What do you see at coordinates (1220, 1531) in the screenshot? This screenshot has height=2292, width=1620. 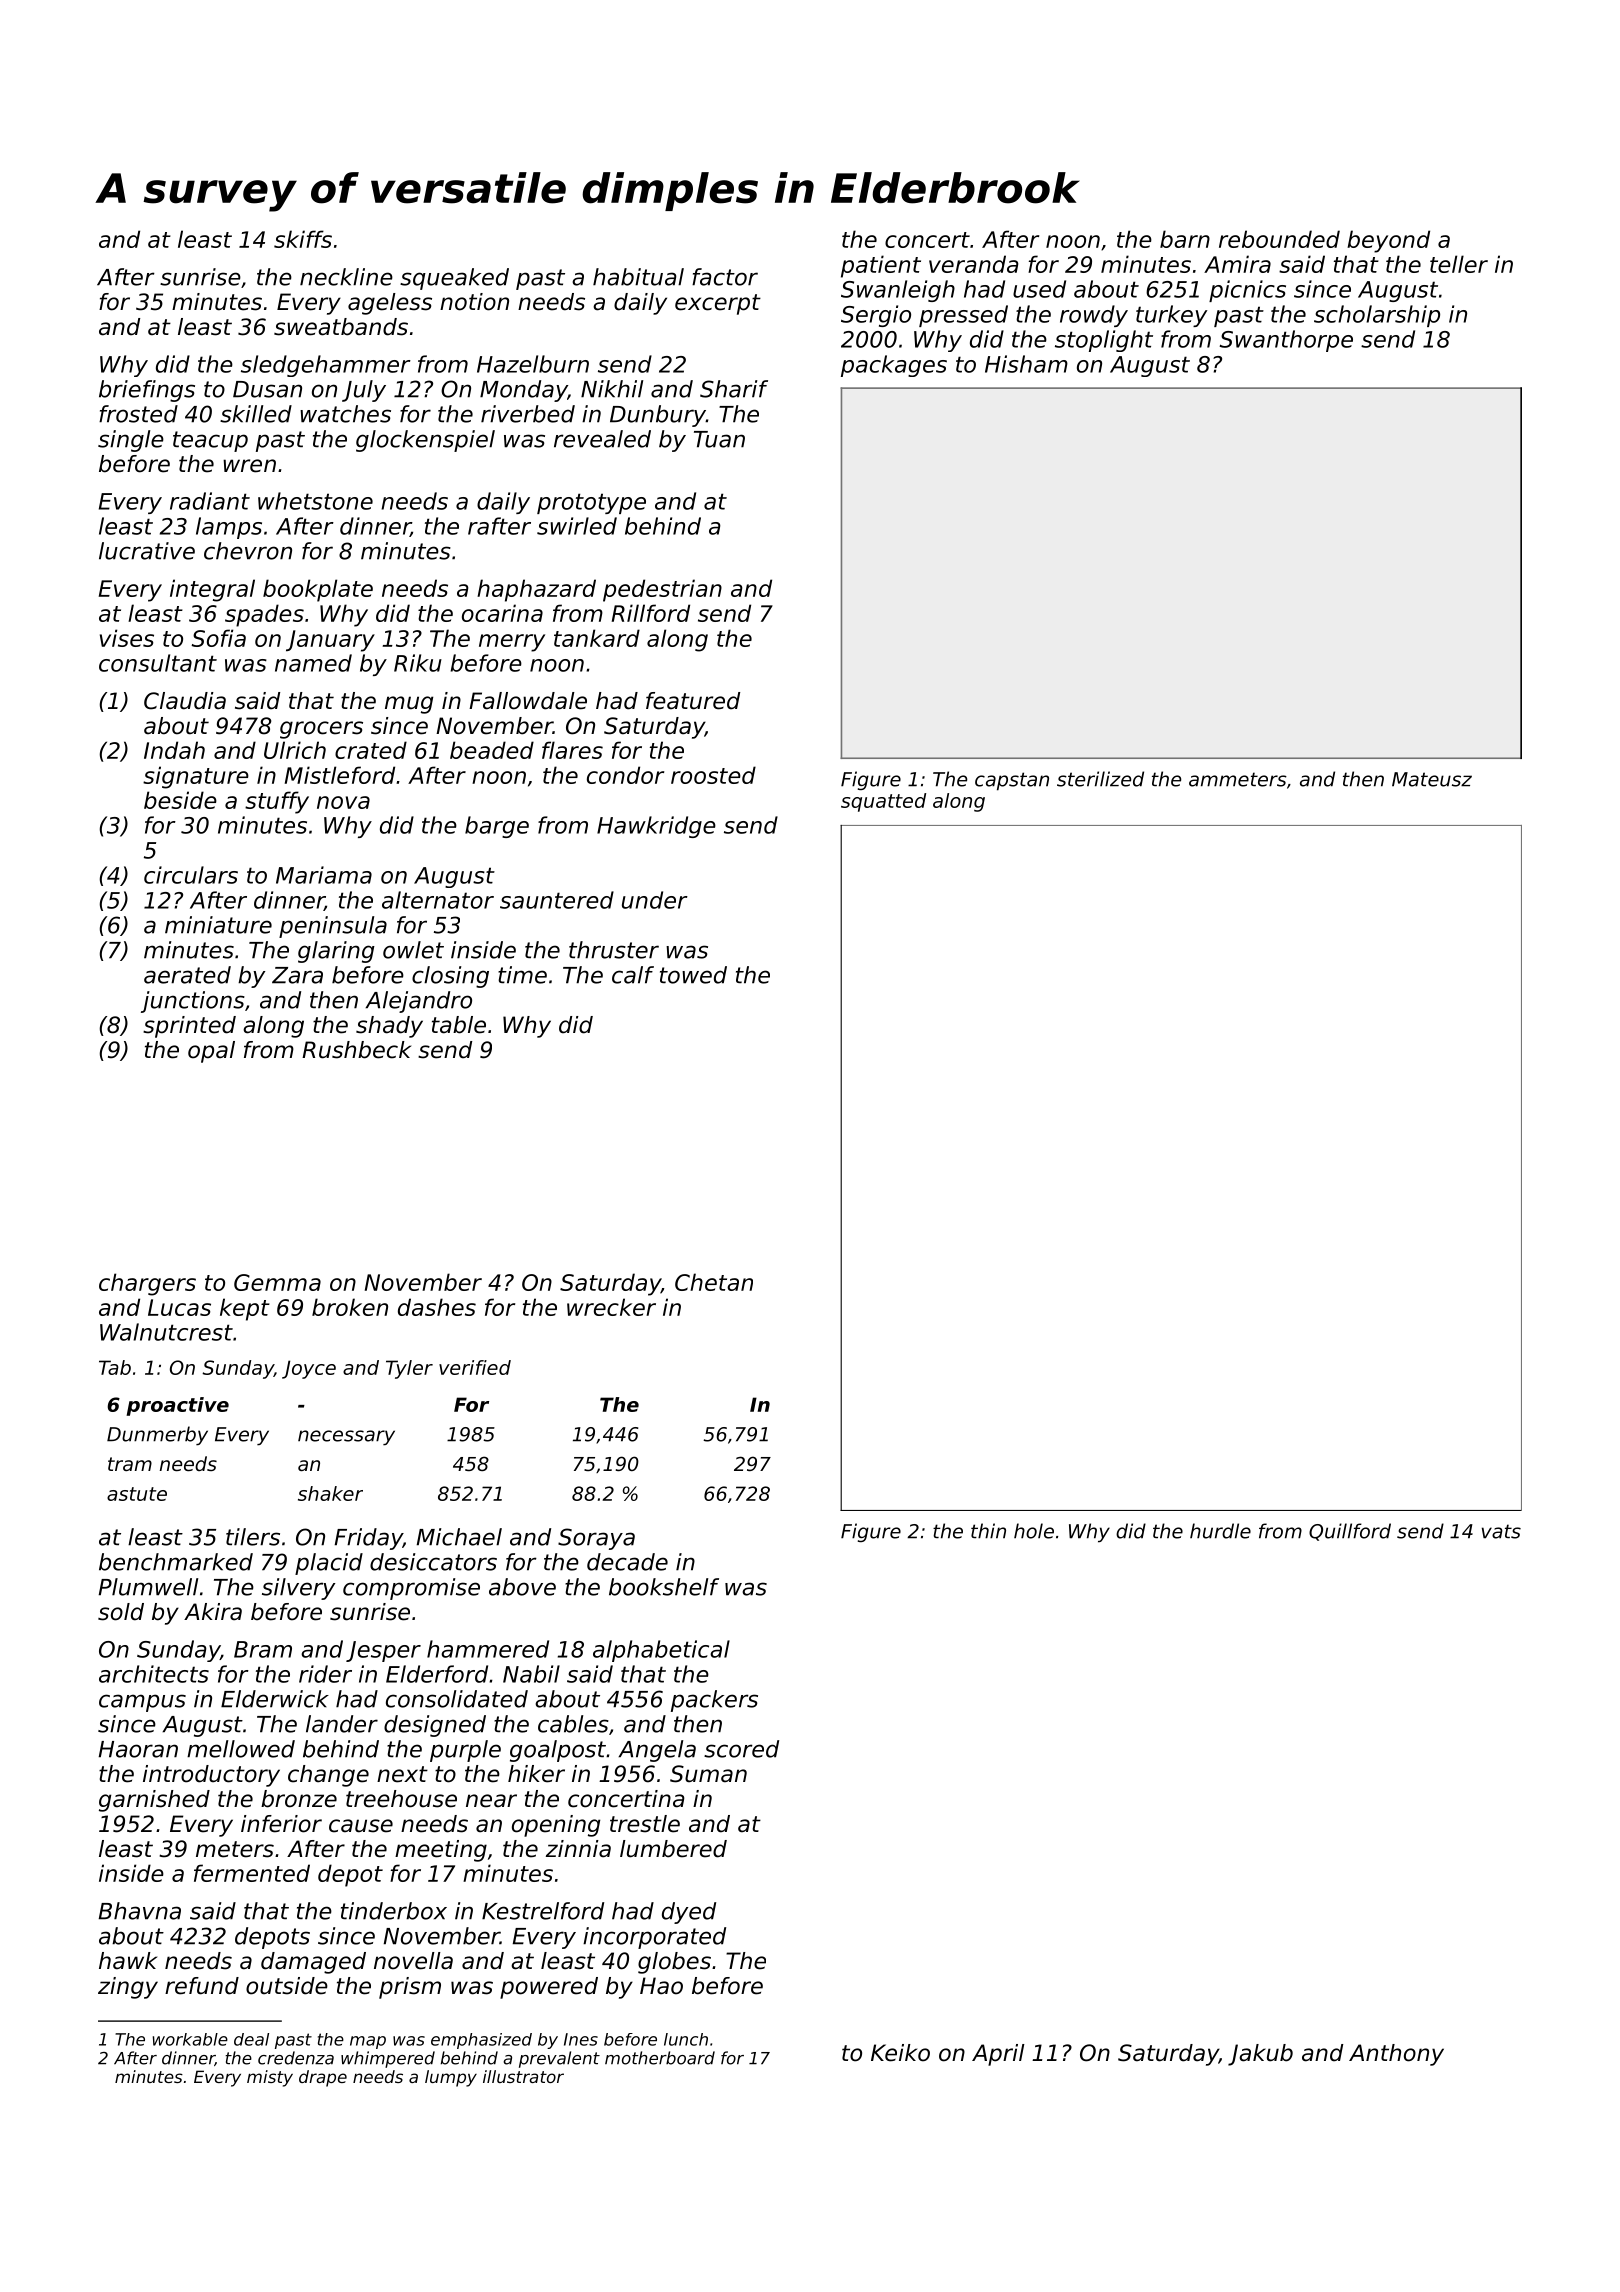 I see `hurdle` at bounding box center [1220, 1531].
